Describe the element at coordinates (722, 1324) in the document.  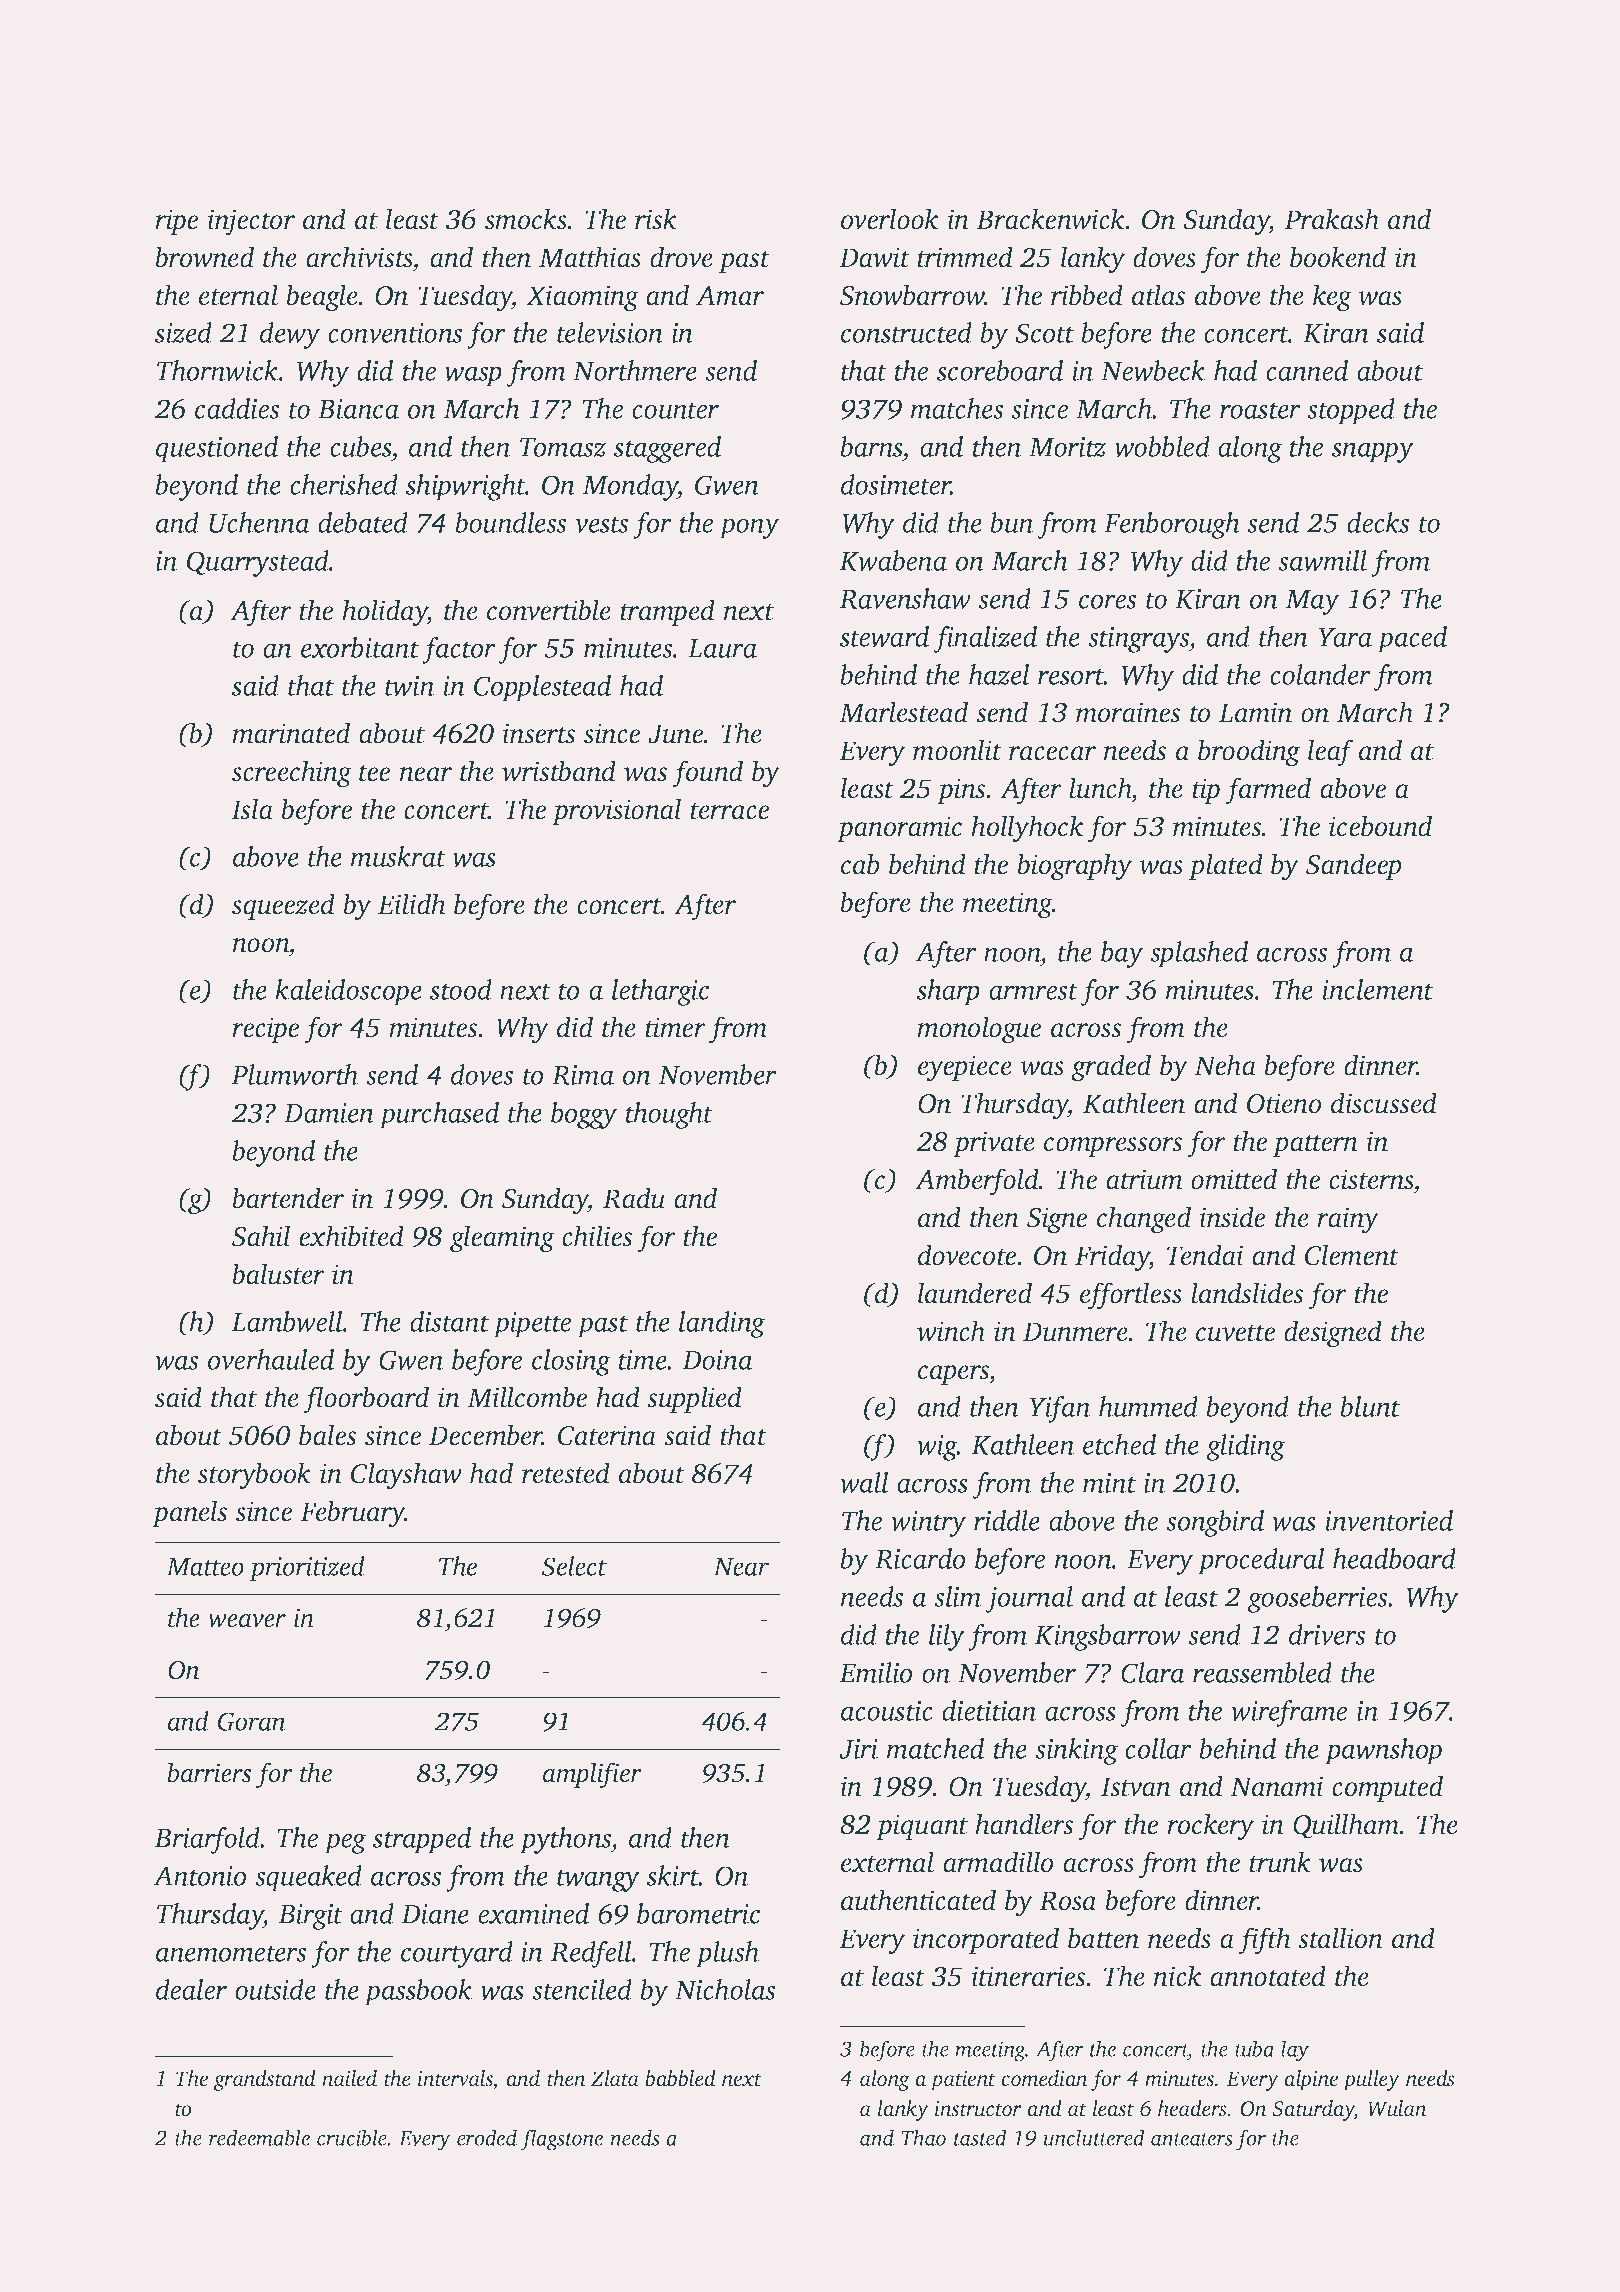
I see `landing` at that location.
